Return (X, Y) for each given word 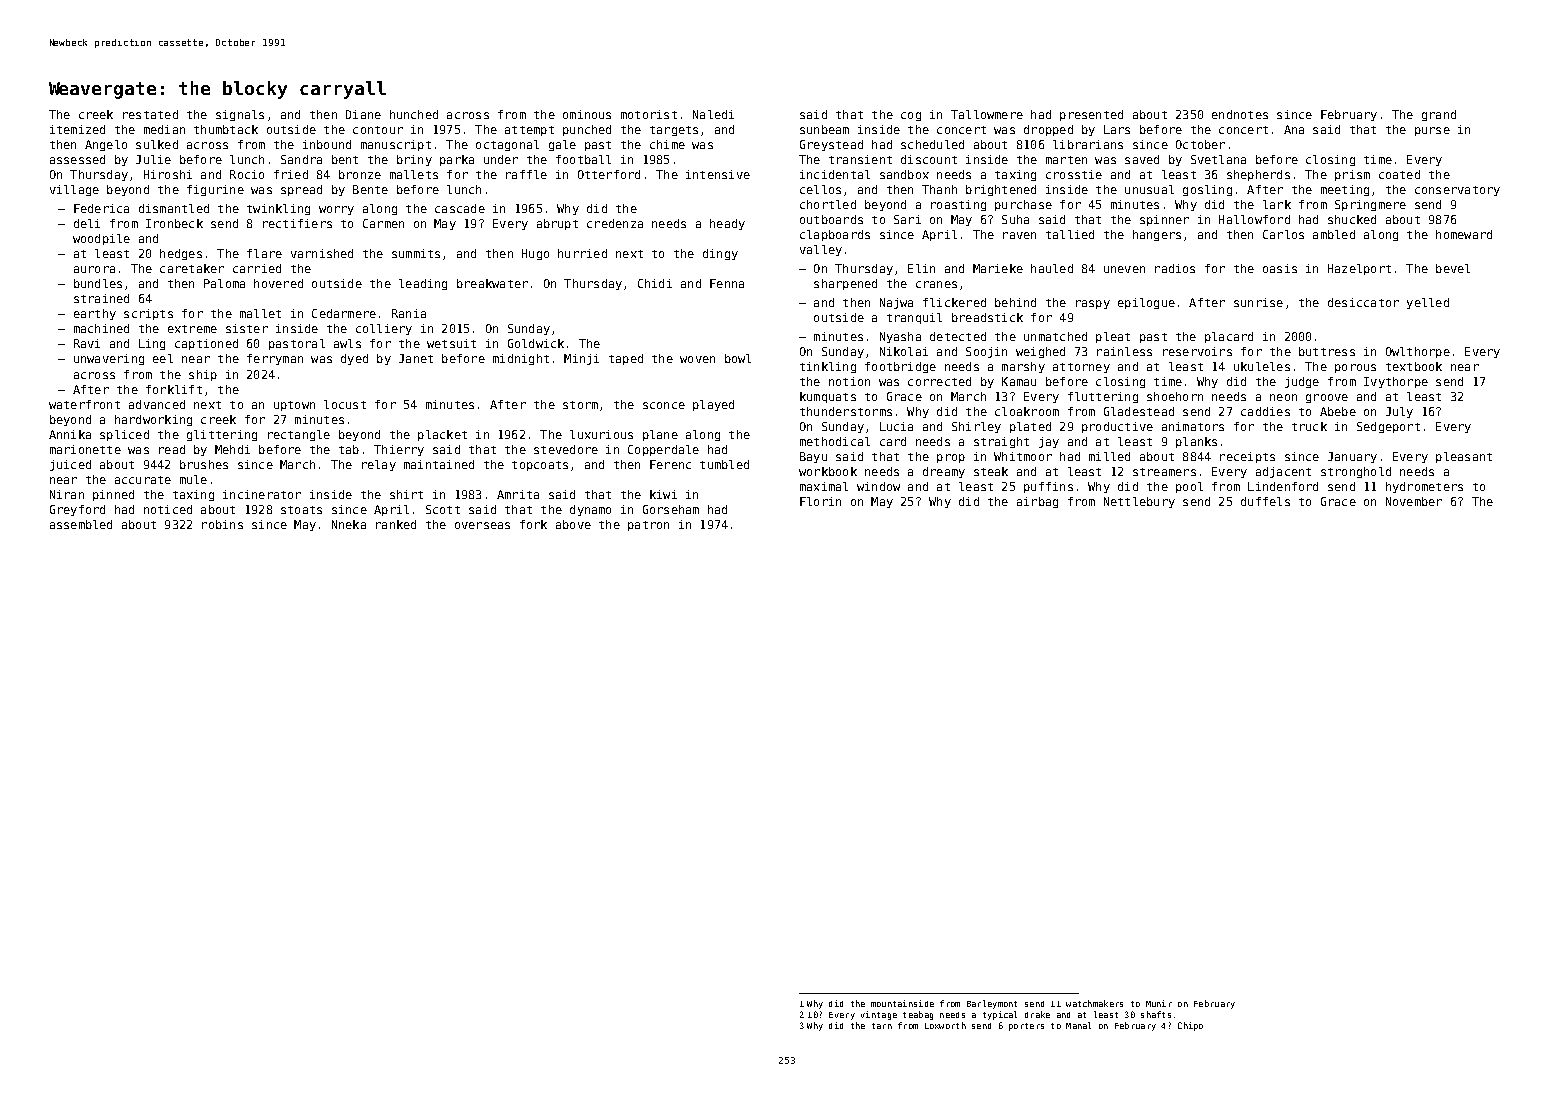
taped (626, 359)
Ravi (87, 343)
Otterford (609, 174)
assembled (81, 524)
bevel (1453, 268)
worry (336, 210)
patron (648, 526)
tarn (882, 1026)
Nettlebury (1139, 502)
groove (1327, 398)
